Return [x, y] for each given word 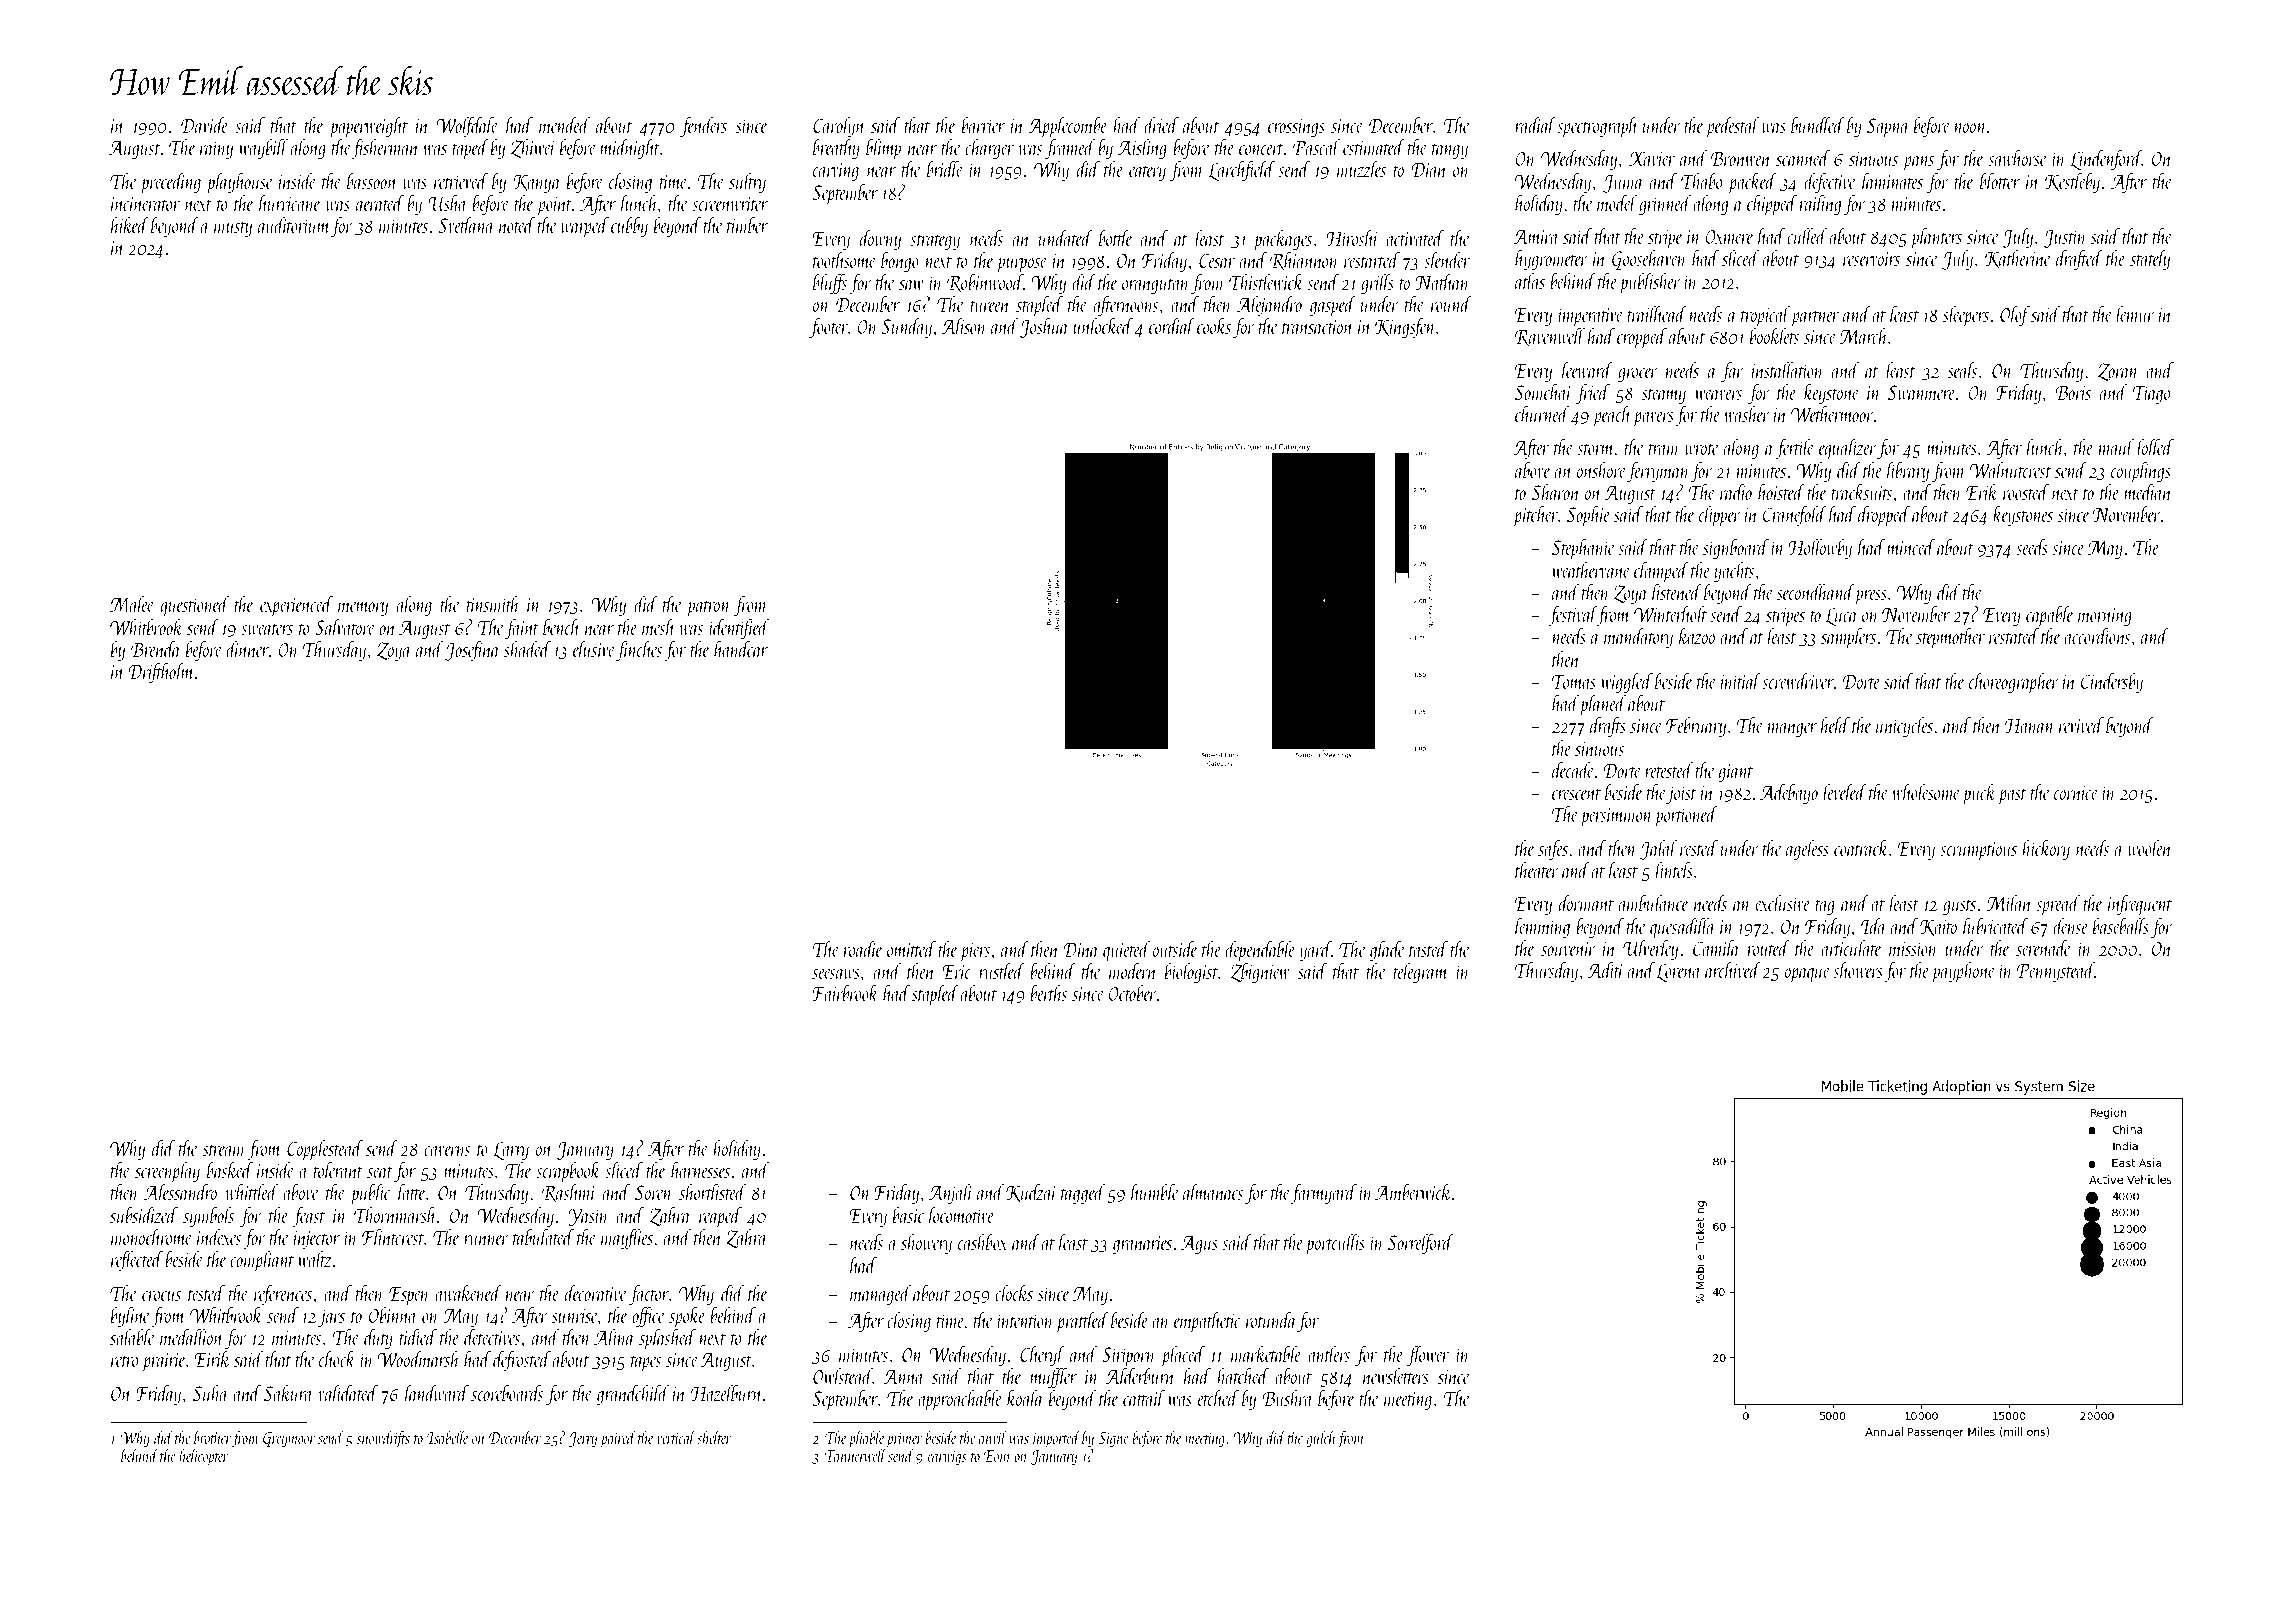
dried [1161, 124]
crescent [1576, 794]
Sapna [1888, 128]
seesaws [836, 974]
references [283, 1294]
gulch [1321, 1439]
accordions [2097, 636]
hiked [130, 224]
